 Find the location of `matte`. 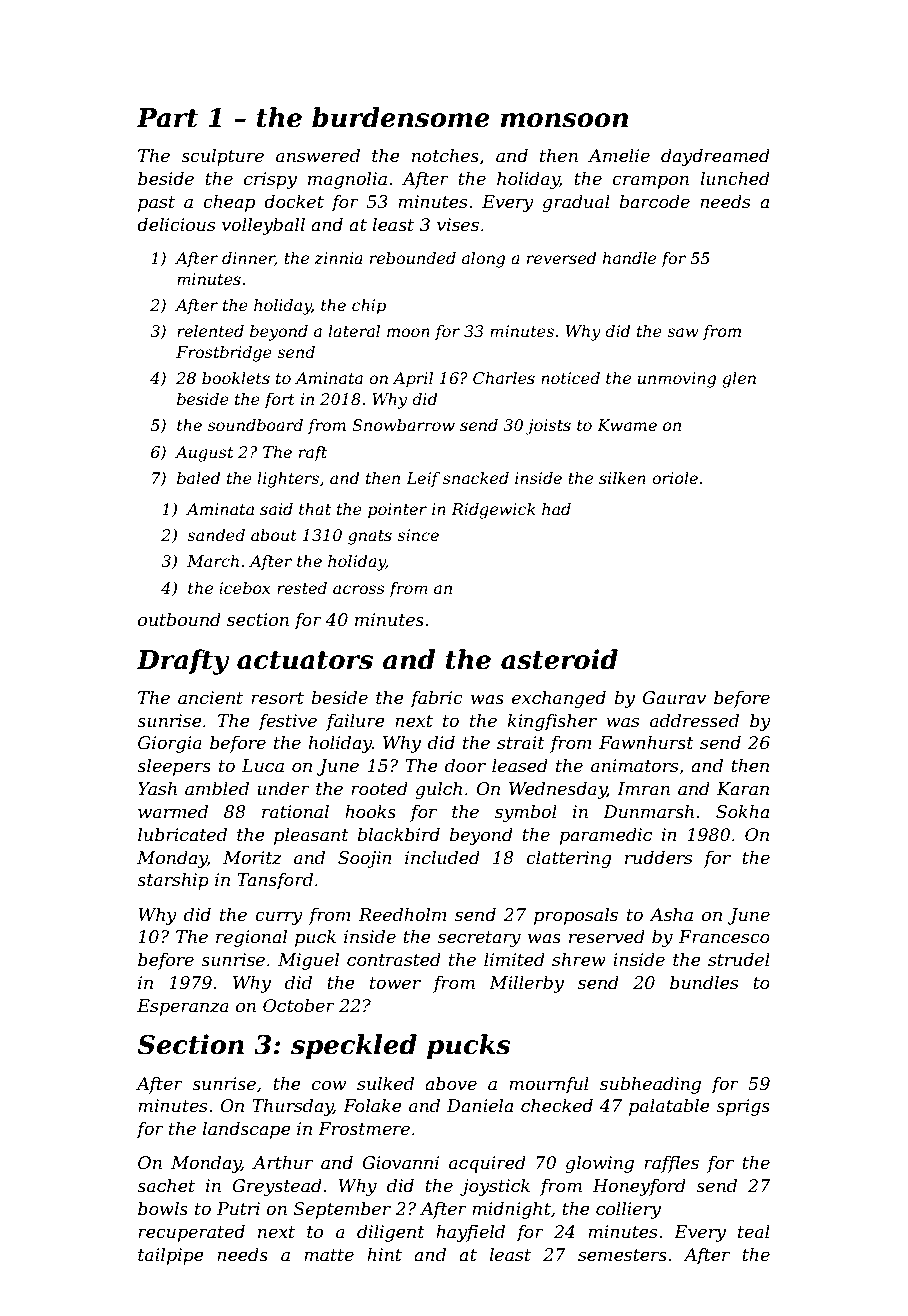

matte is located at coordinates (329, 1255).
